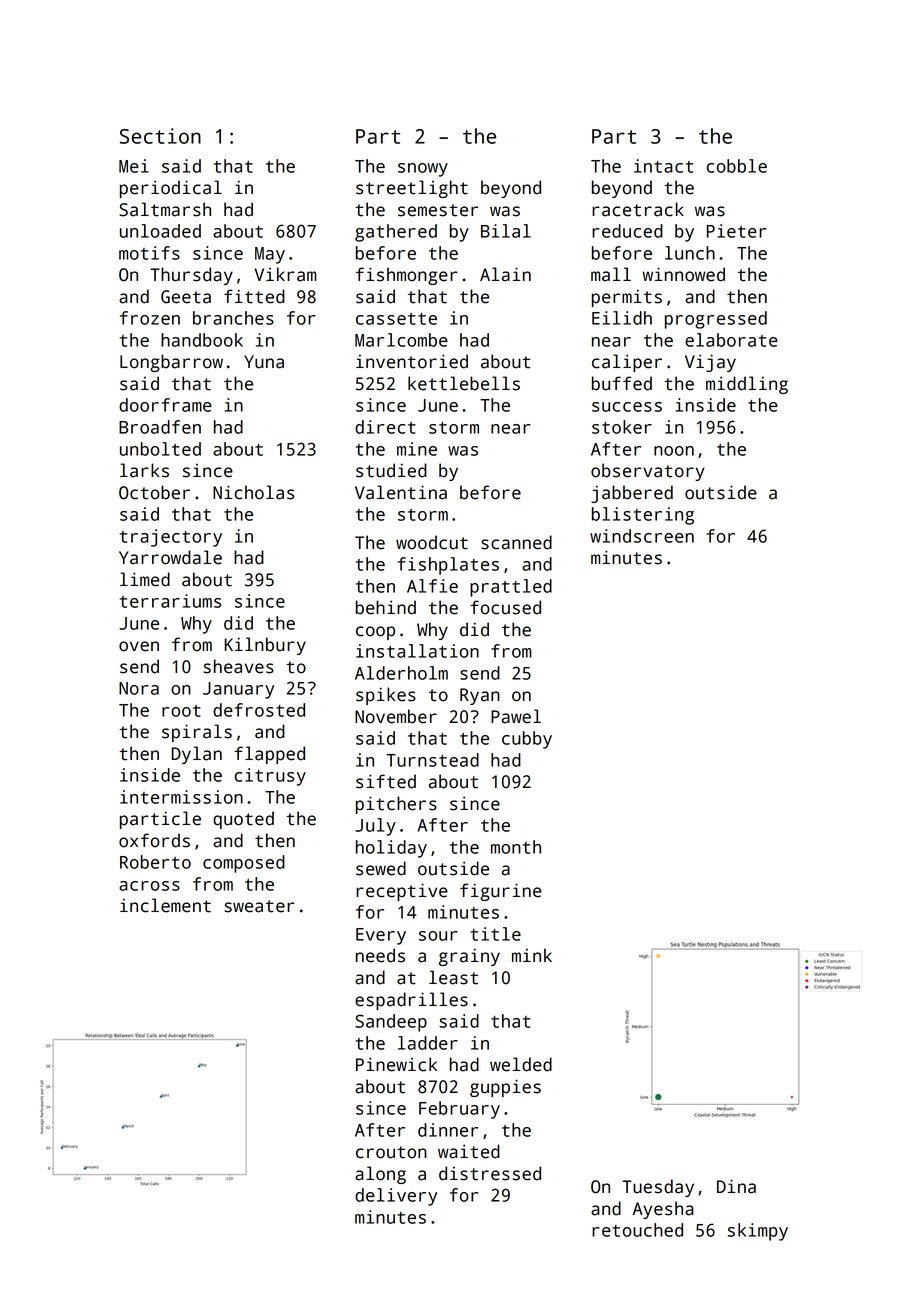 This document has width=908, height=1316. I want to click on cobble, so click(737, 166).
